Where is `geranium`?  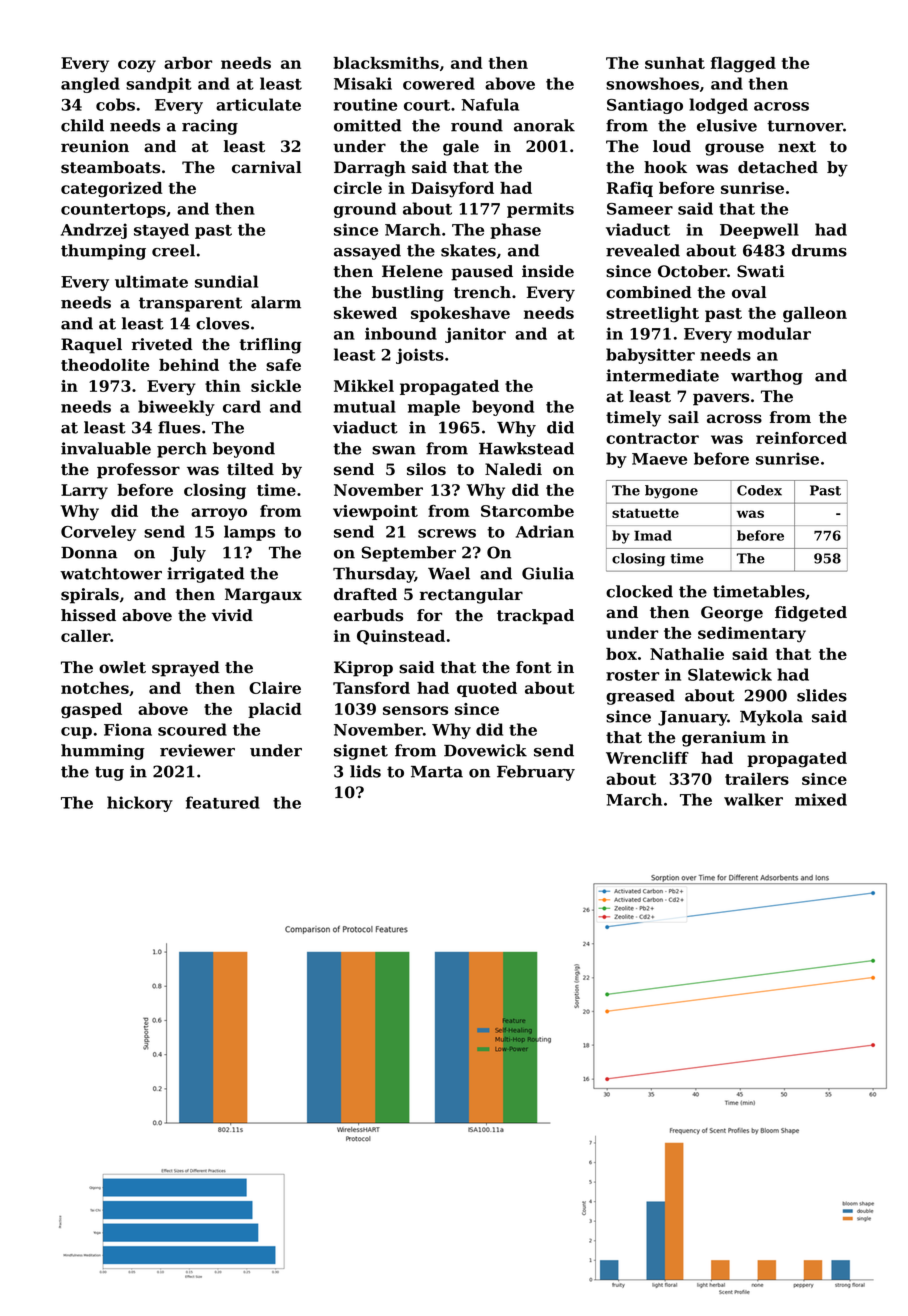
geranium is located at coordinates (724, 739).
